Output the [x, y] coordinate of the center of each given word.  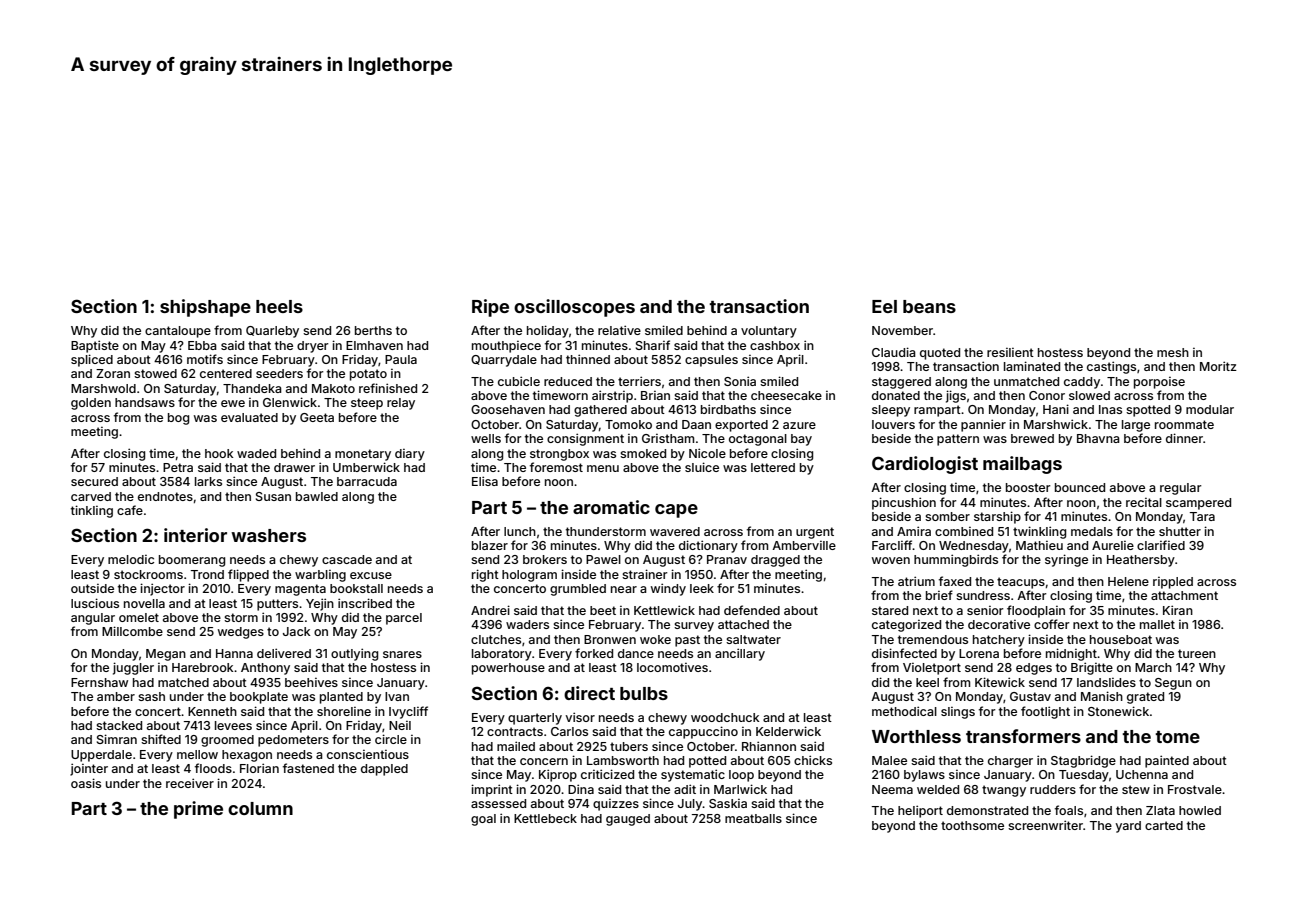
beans [929, 306]
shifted [161, 739]
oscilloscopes [574, 308]
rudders [1053, 789]
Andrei [490, 610]
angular [93, 619]
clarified [1161, 545]
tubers [629, 746]
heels [279, 306]
